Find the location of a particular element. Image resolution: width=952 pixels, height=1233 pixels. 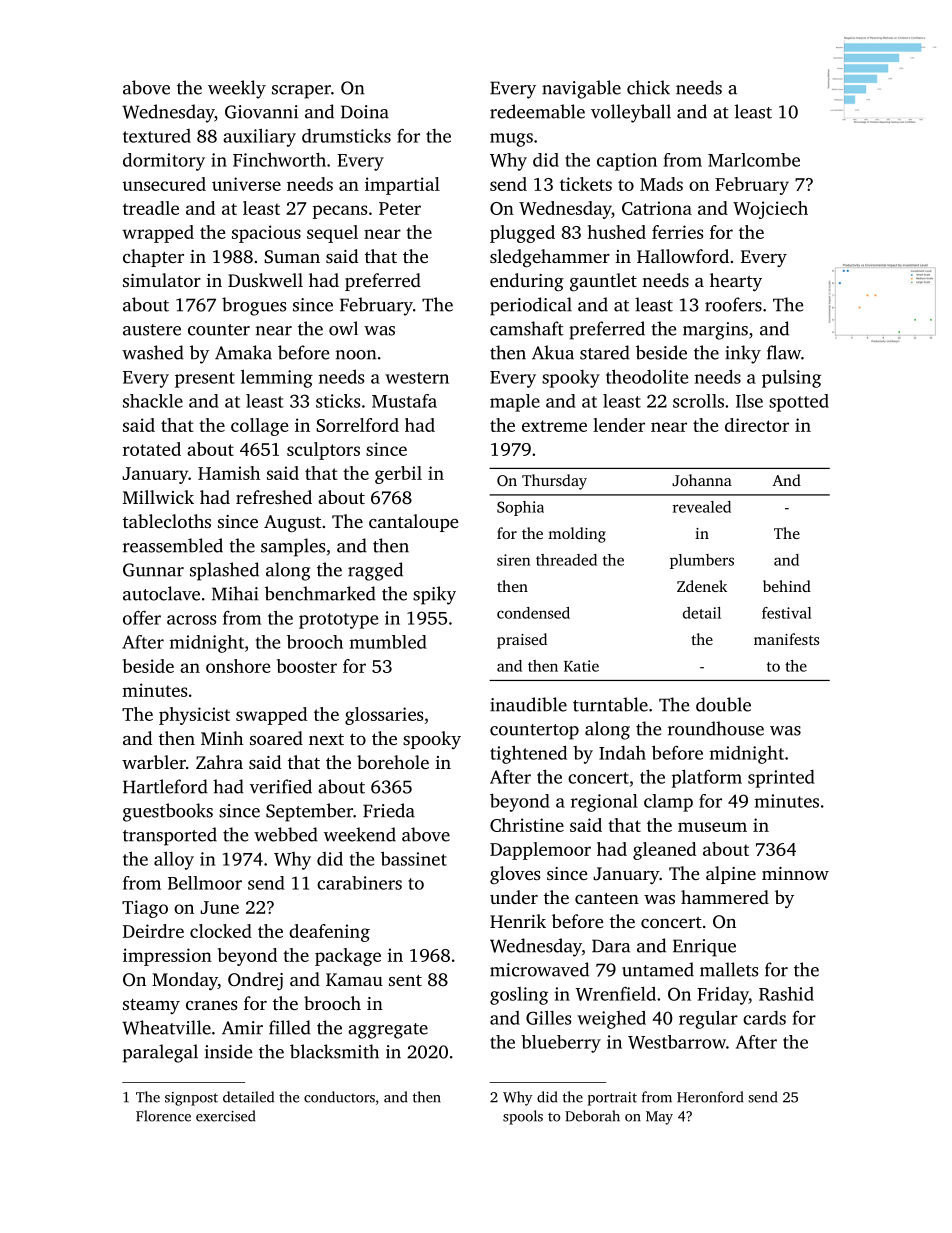

rotated is located at coordinates (152, 449).
